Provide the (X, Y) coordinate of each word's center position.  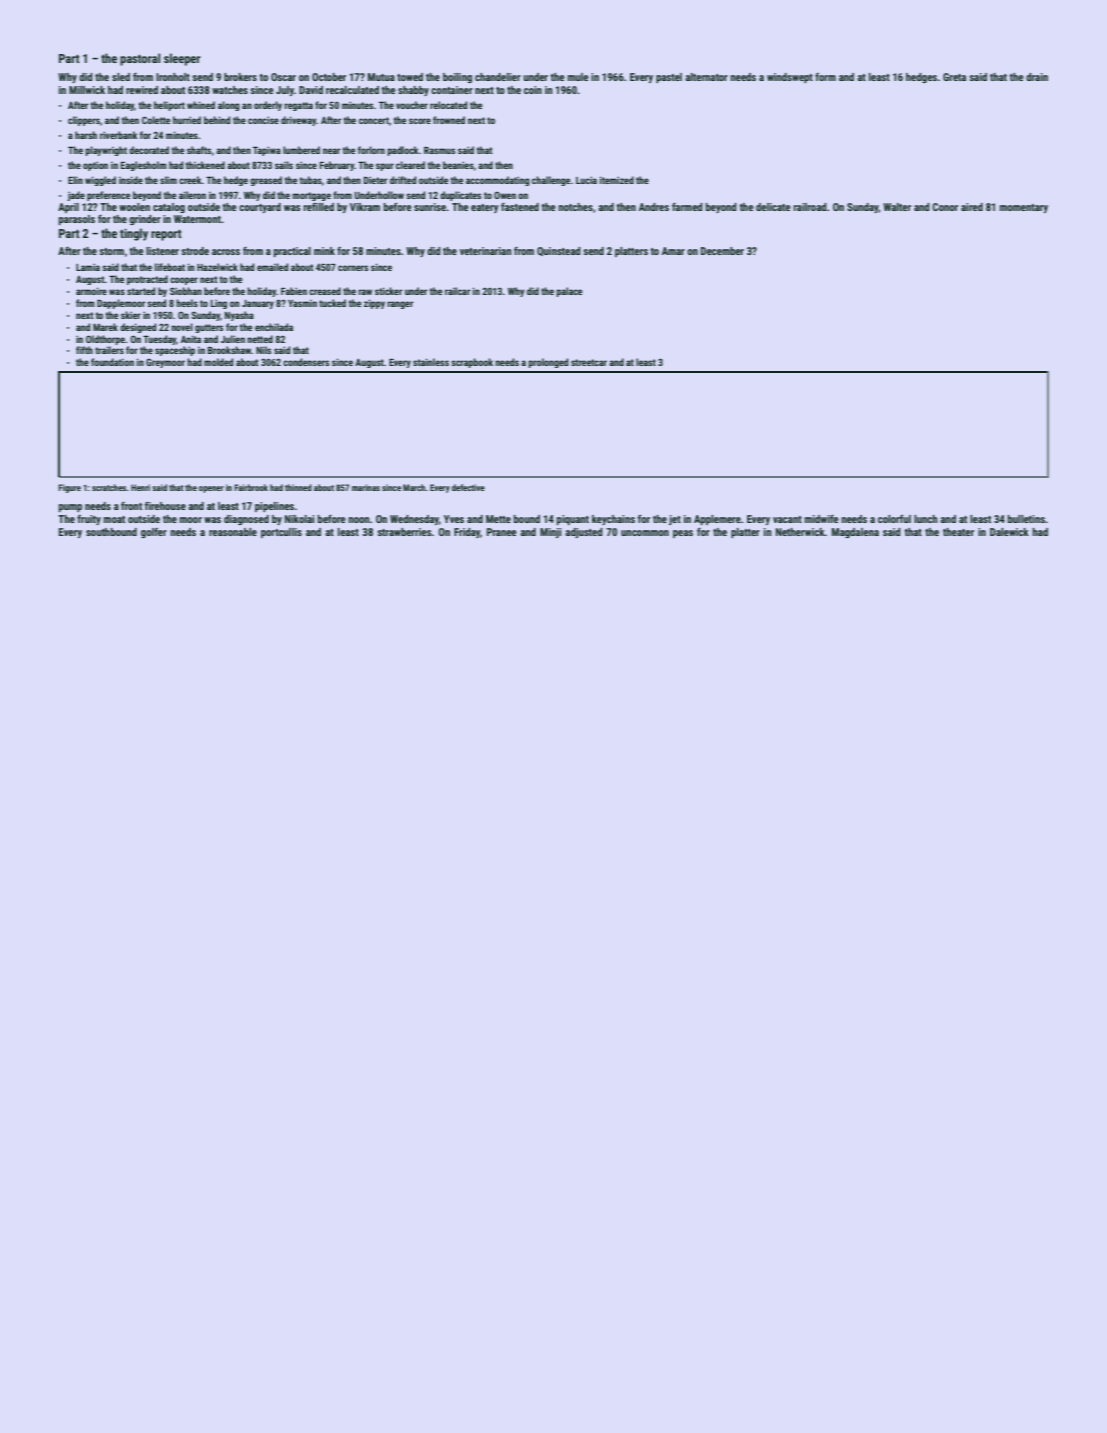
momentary (1024, 208)
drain (1037, 77)
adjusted (584, 533)
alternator (706, 77)
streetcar (589, 362)
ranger (400, 305)
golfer (154, 533)
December (722, 251)
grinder (145, 220)
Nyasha (239, 316)
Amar (673, 251)
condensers (306, 362)
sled (121, 77)
